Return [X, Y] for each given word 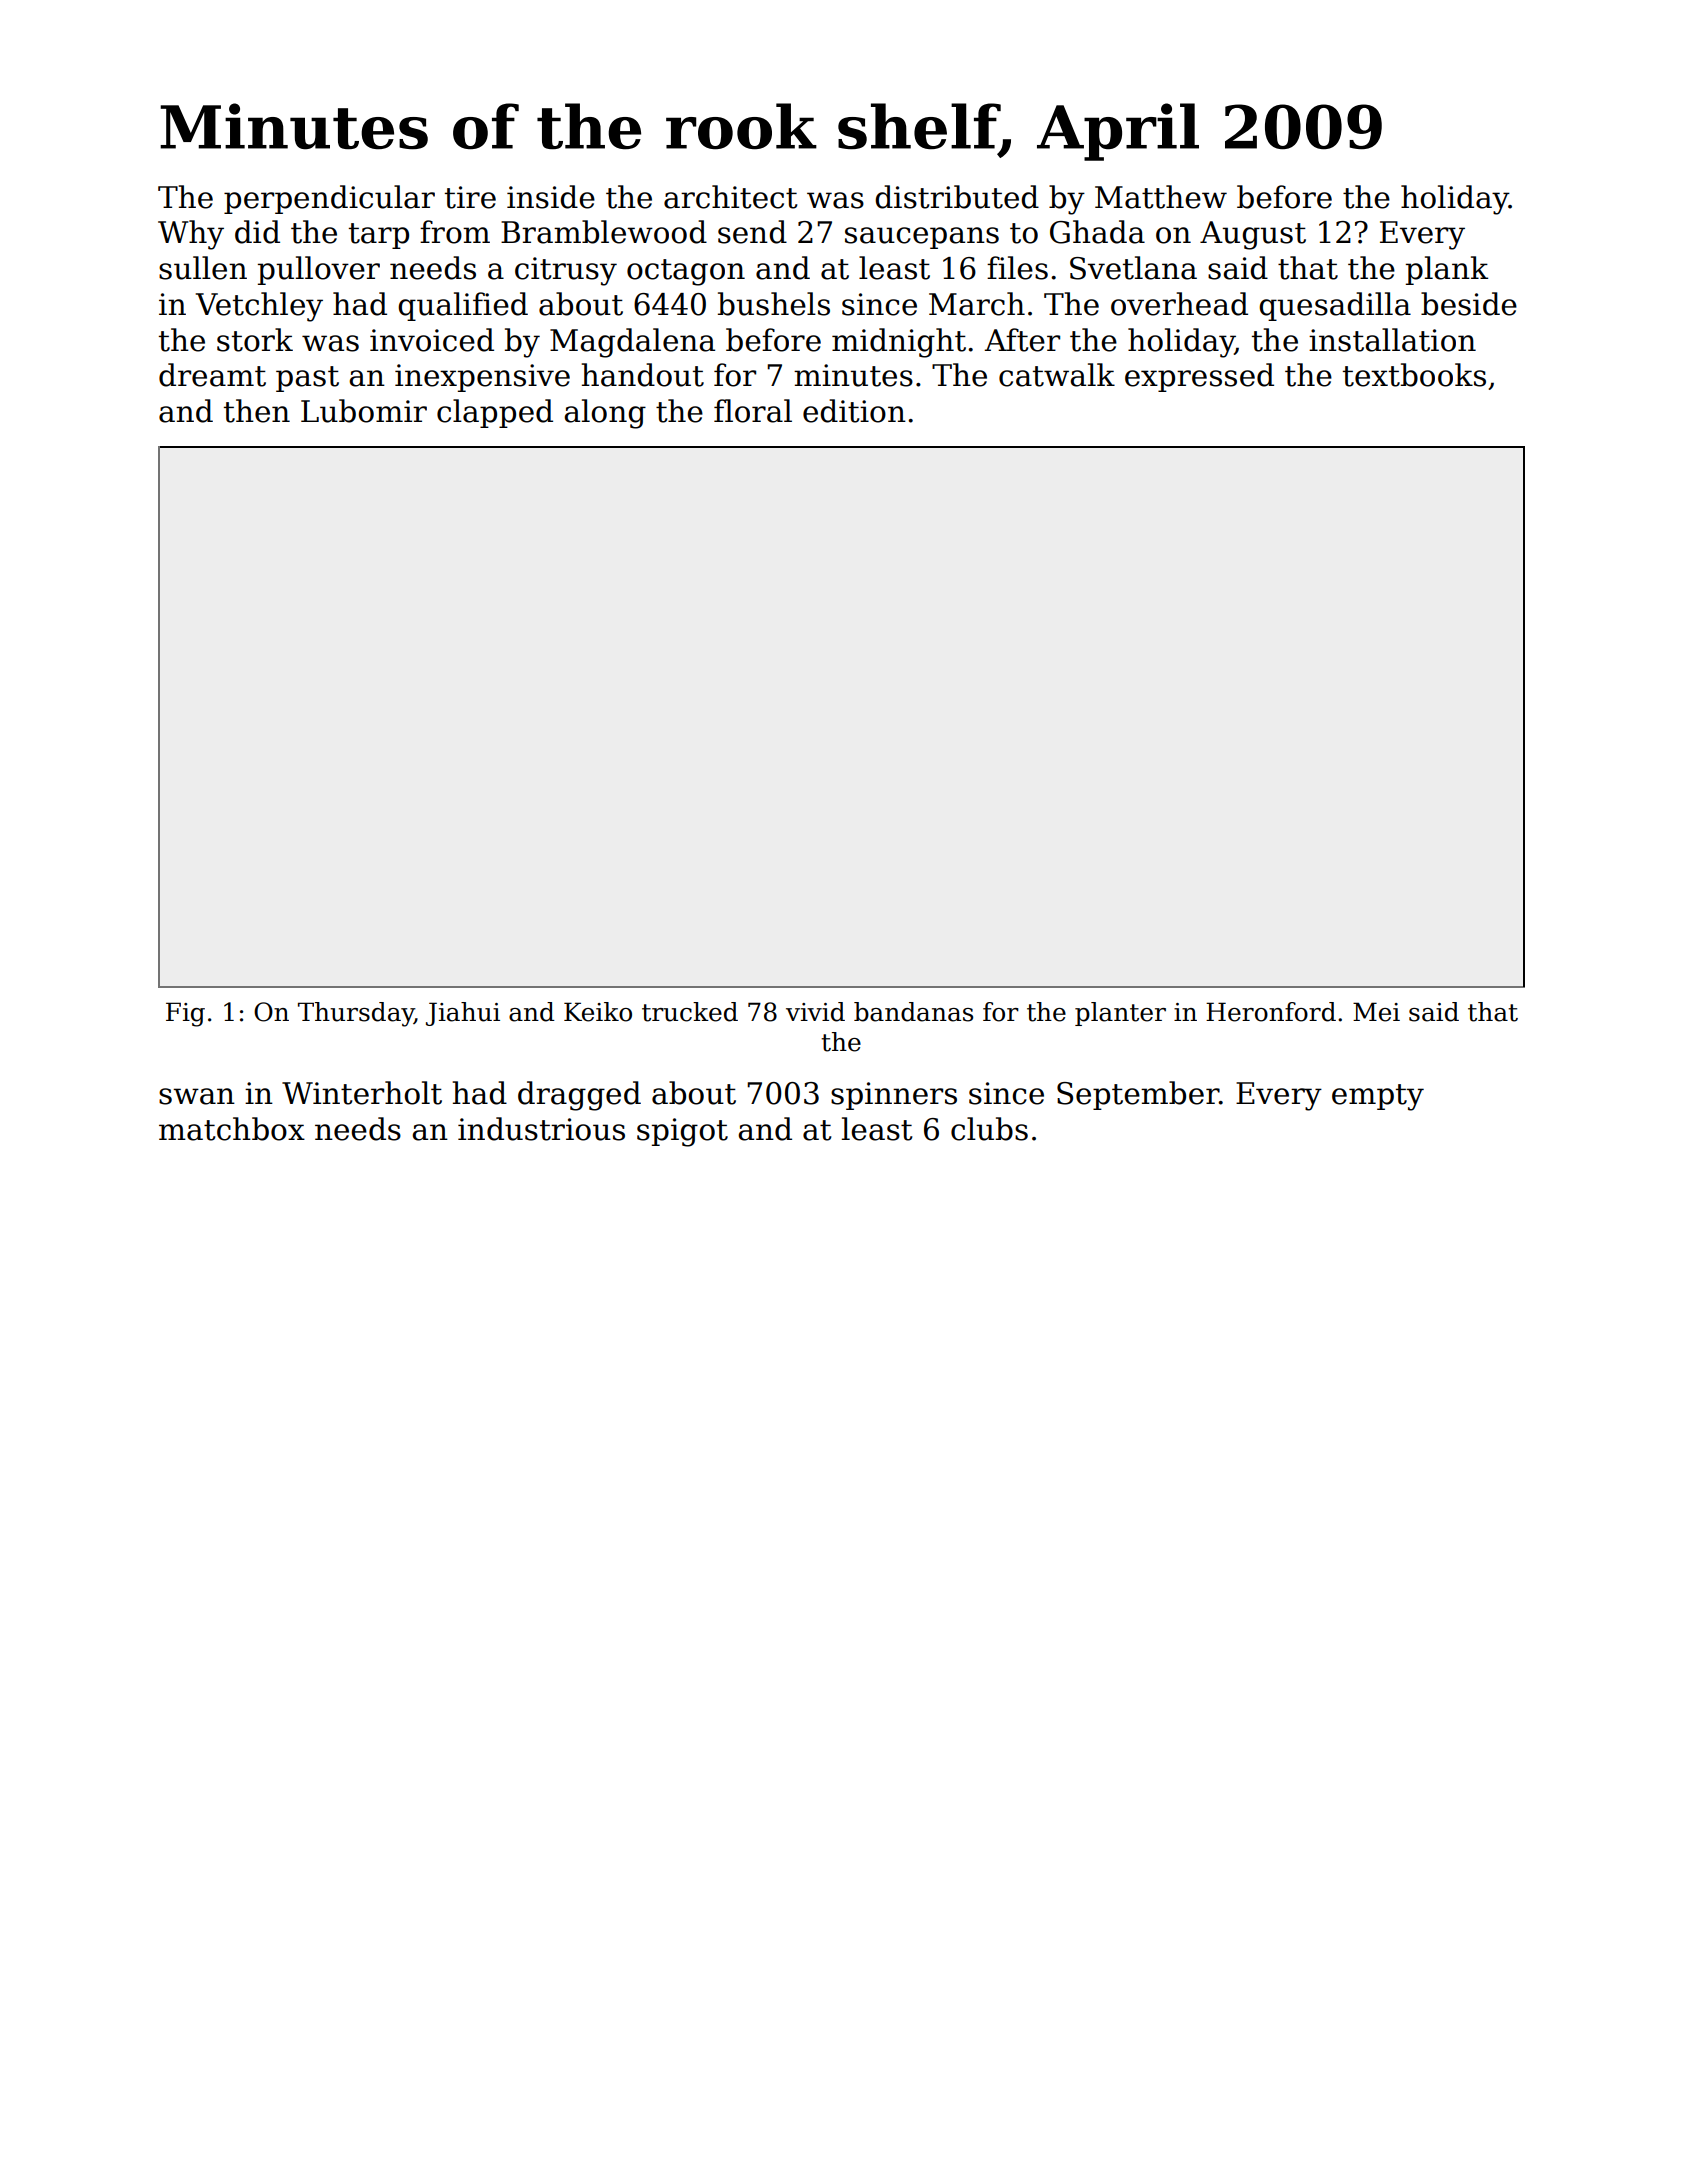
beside [1469, 304]
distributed [957, 197]
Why [191, 235]
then [257, 411]
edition [854, 411]
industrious [541, 1129]
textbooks [1414, 375]
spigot [682, 1132]
